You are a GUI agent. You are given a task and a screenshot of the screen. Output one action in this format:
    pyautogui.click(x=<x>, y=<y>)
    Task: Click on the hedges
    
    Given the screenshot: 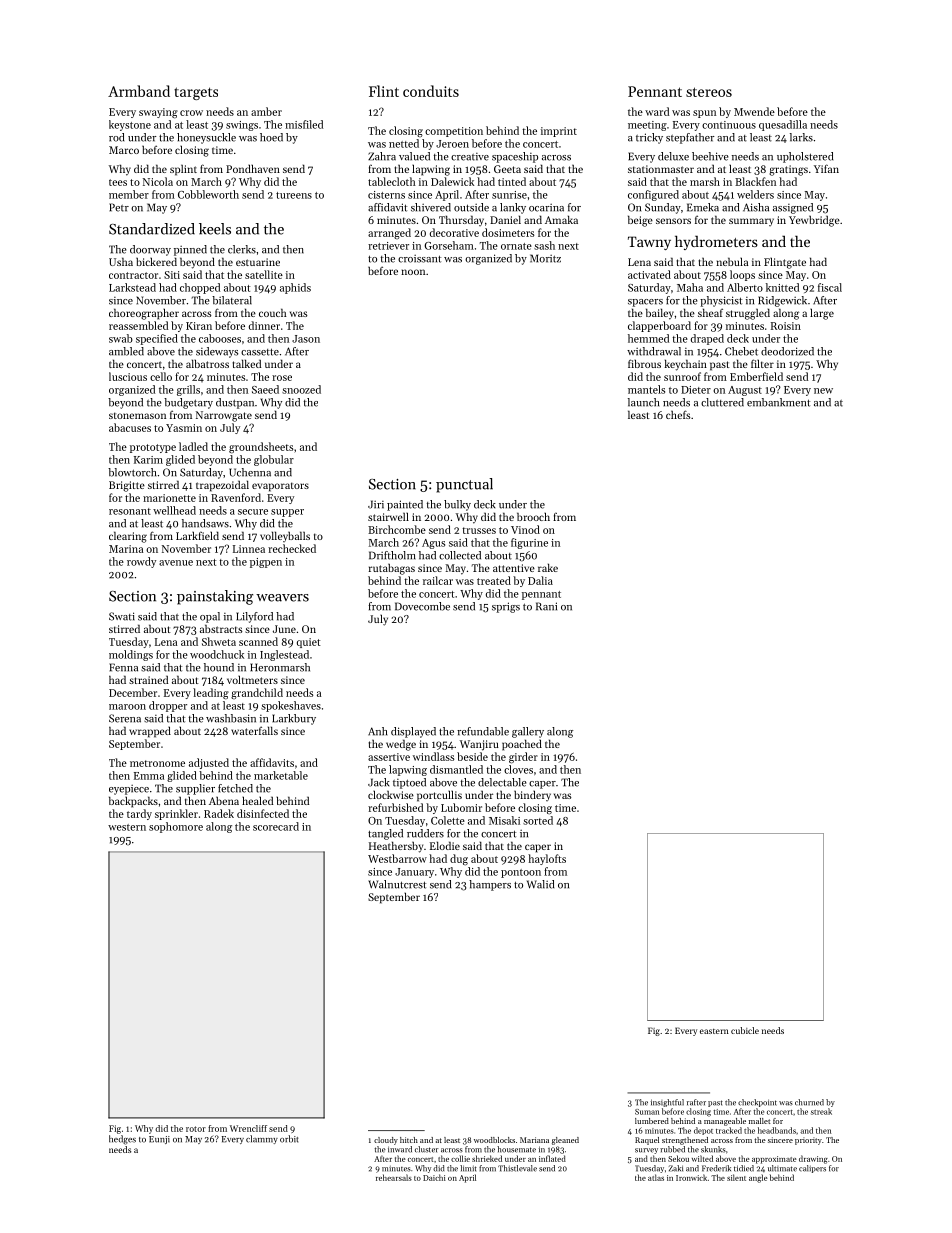 What is the action you would take?
    pyautogui.click(x=122, y=1140)
